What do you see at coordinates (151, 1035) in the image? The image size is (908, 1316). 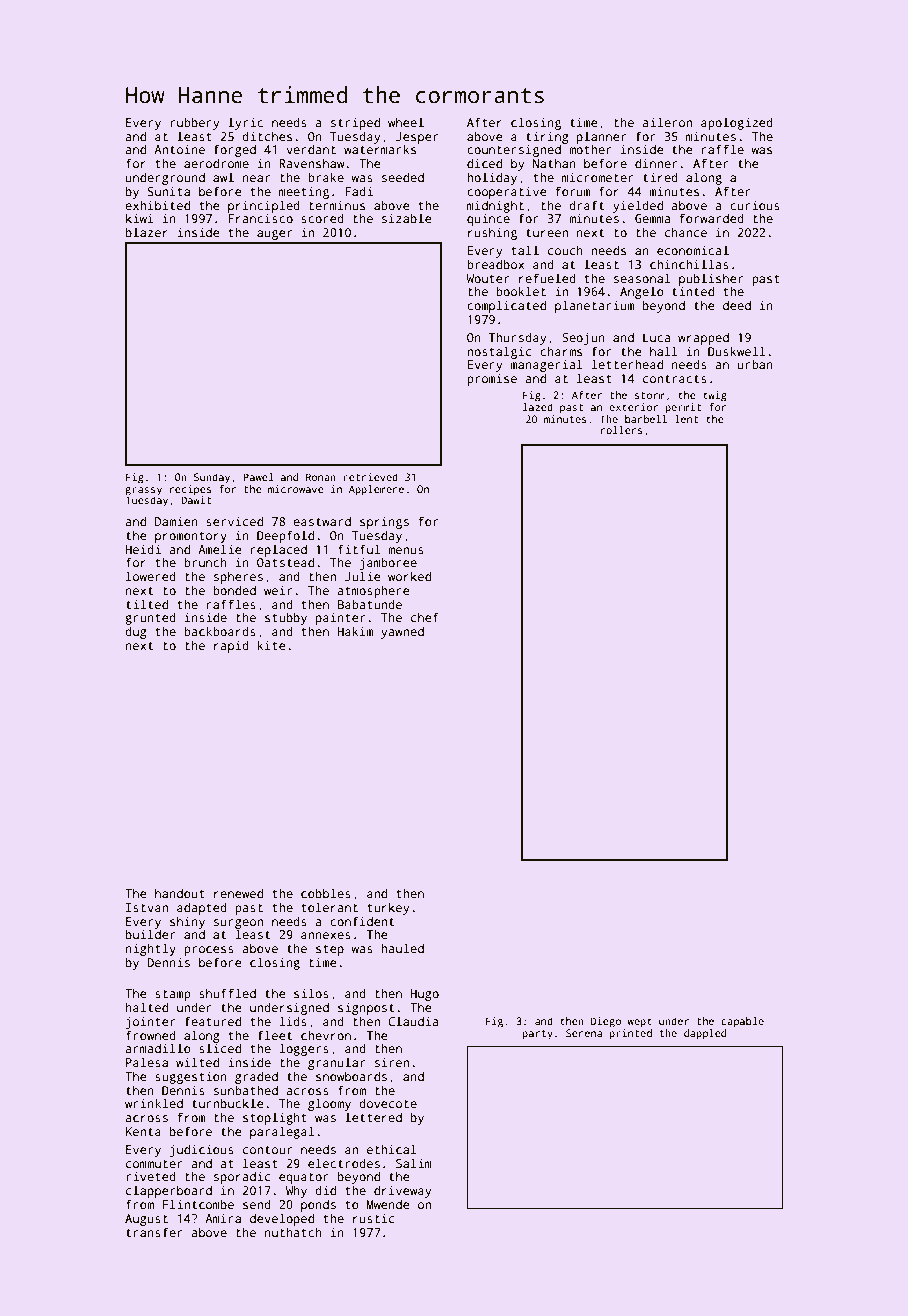 I see `frowned` at bounding box center [151, 1035].
